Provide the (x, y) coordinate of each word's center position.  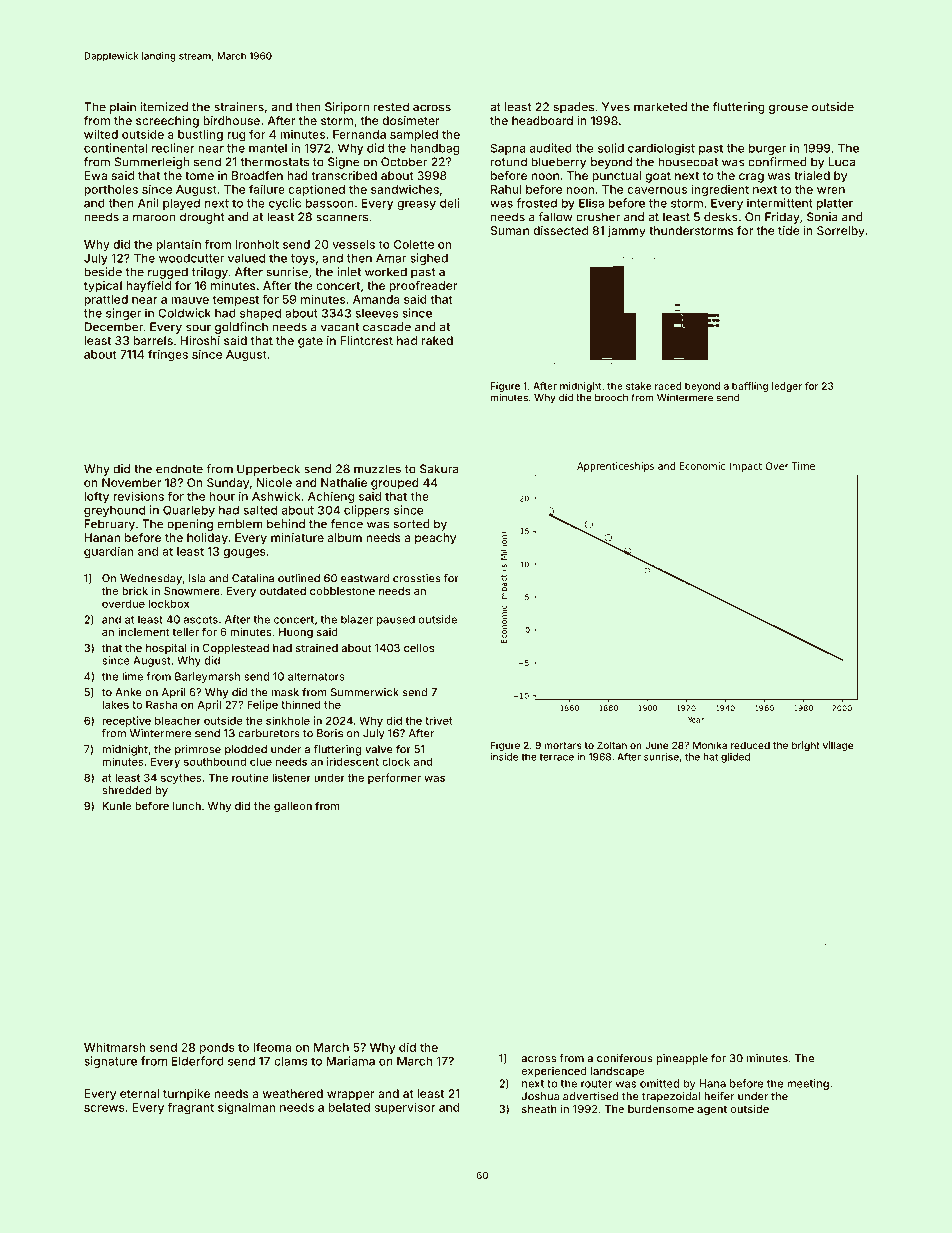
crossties (417, 578)
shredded (127, 790)
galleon (293, 807)
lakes (115, 705)
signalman (246, 1108)
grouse (788, 109)
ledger (787, 387)
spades (574, 108)
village (838, 746)
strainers (239, 107)
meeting (808, 1084)
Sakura (439, 469)
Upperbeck (268, 470)
